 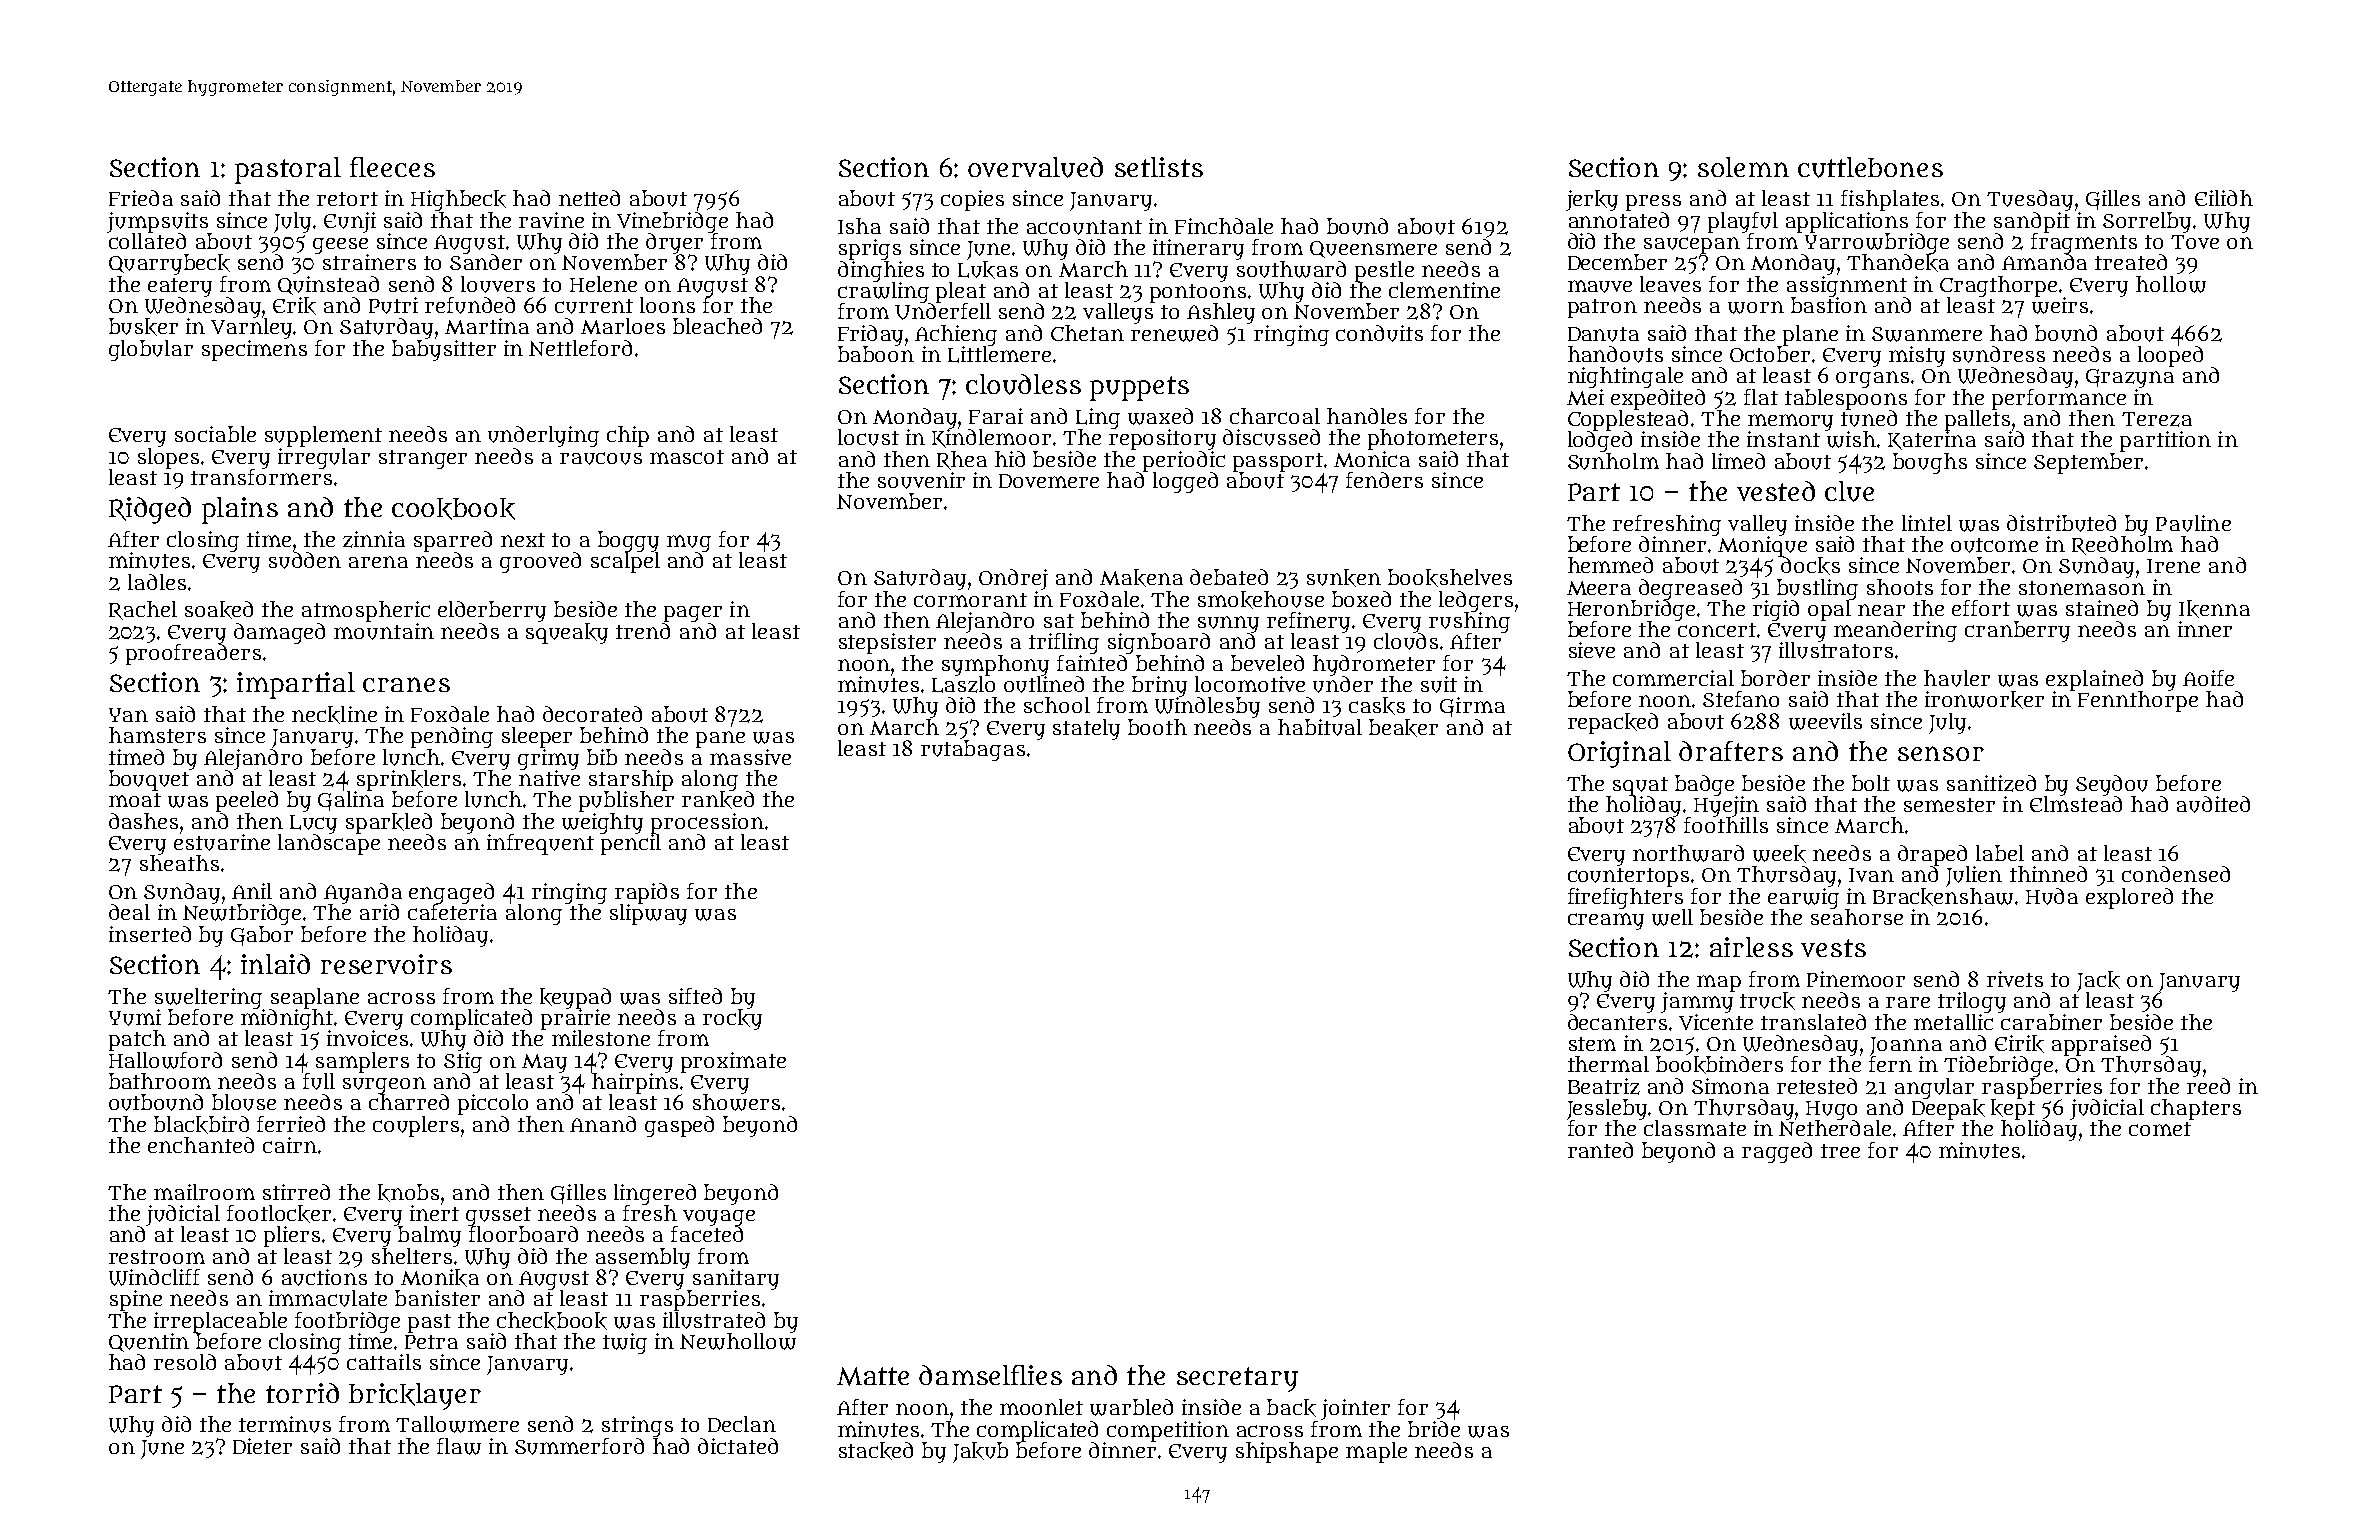 What do you see at coordinates (876, 1451) in the screenshot?
I see `stacked` at bounding box center [876, 1451].
